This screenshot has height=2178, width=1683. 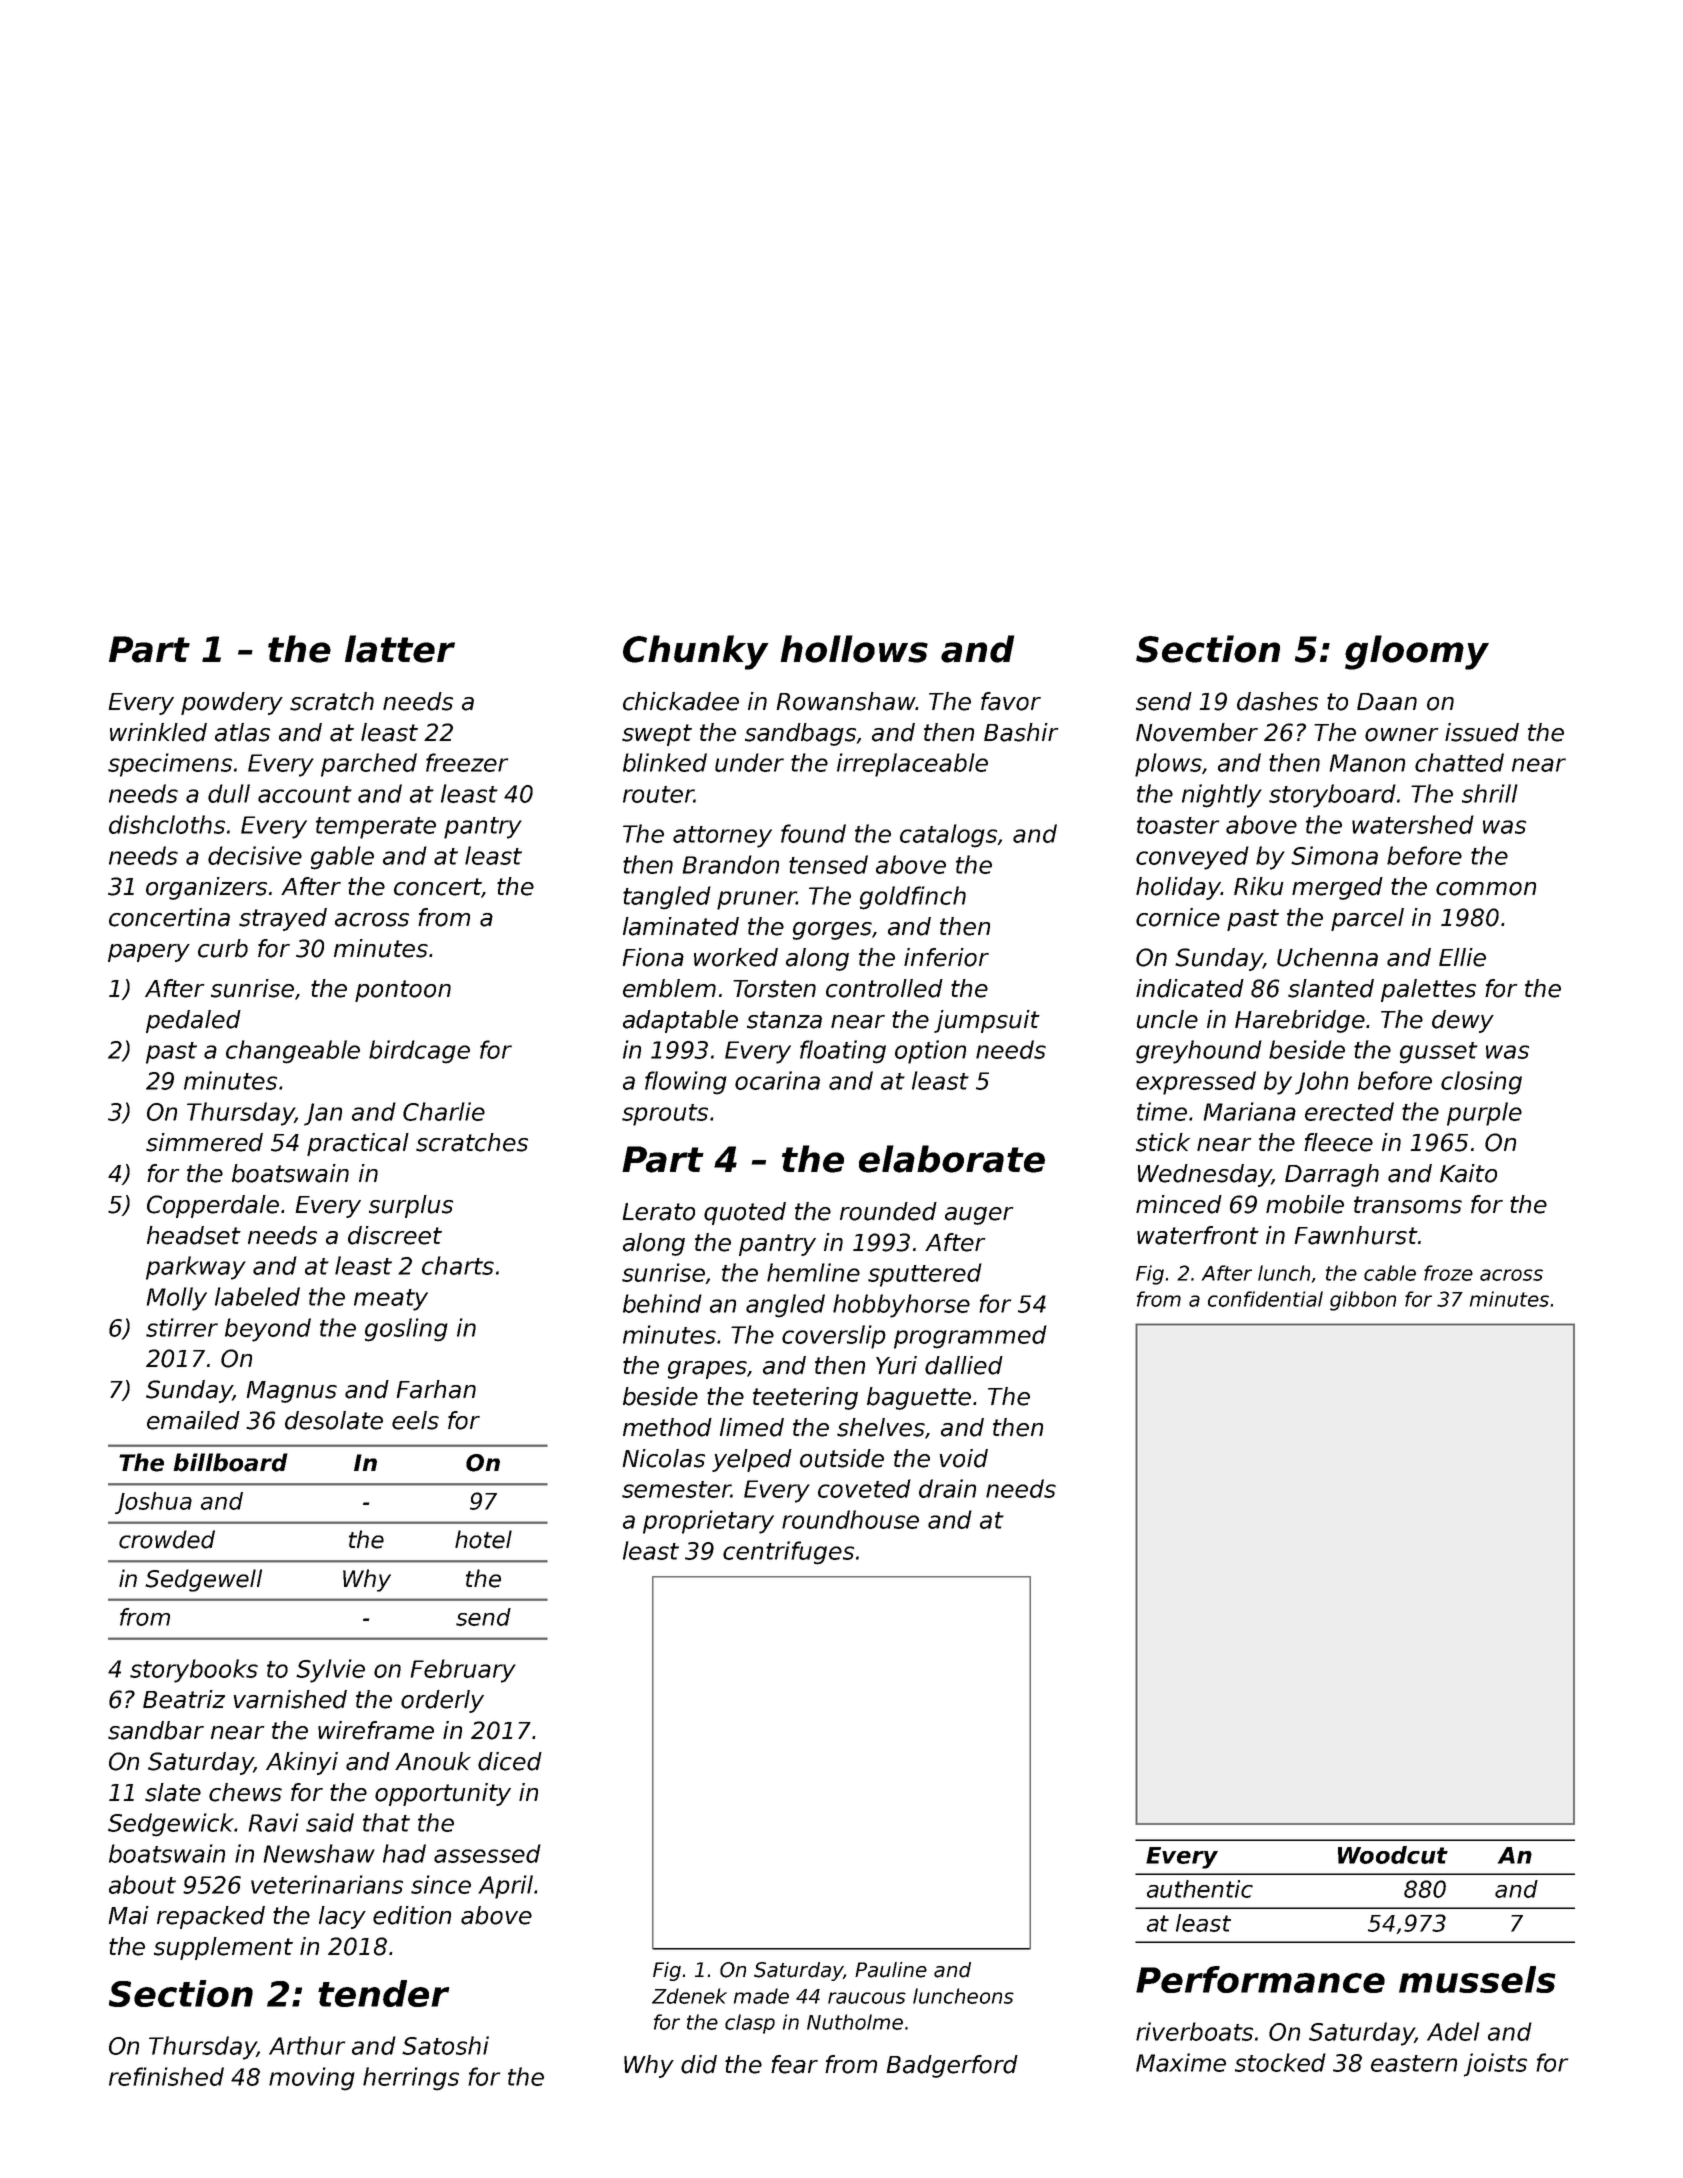 I want to click on beyond, so click(x=268, y=1330).
